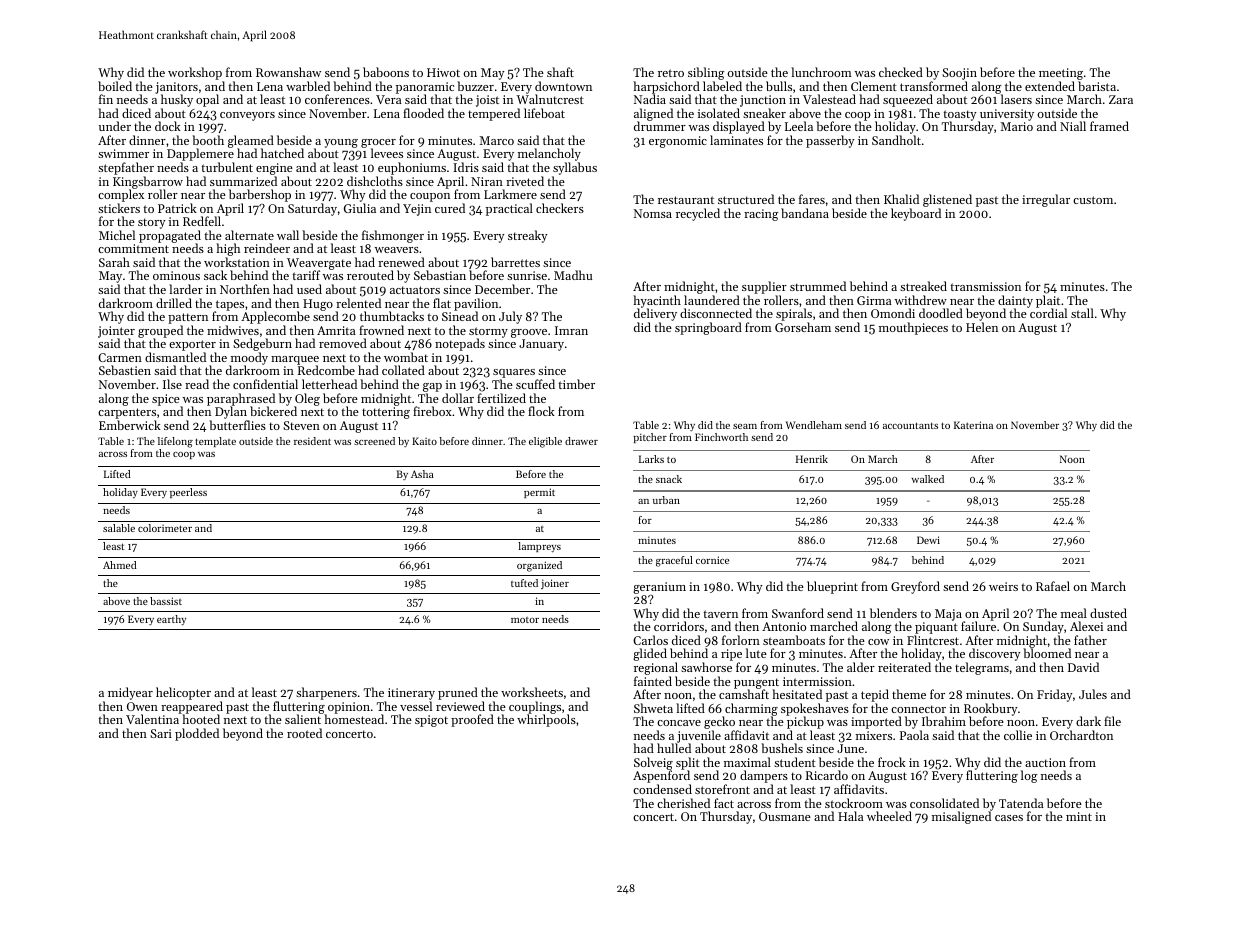  What do you see at coordinates (1061, 74) in the screenshot?
I see `meeting` at bounding box center [1061, 74].
